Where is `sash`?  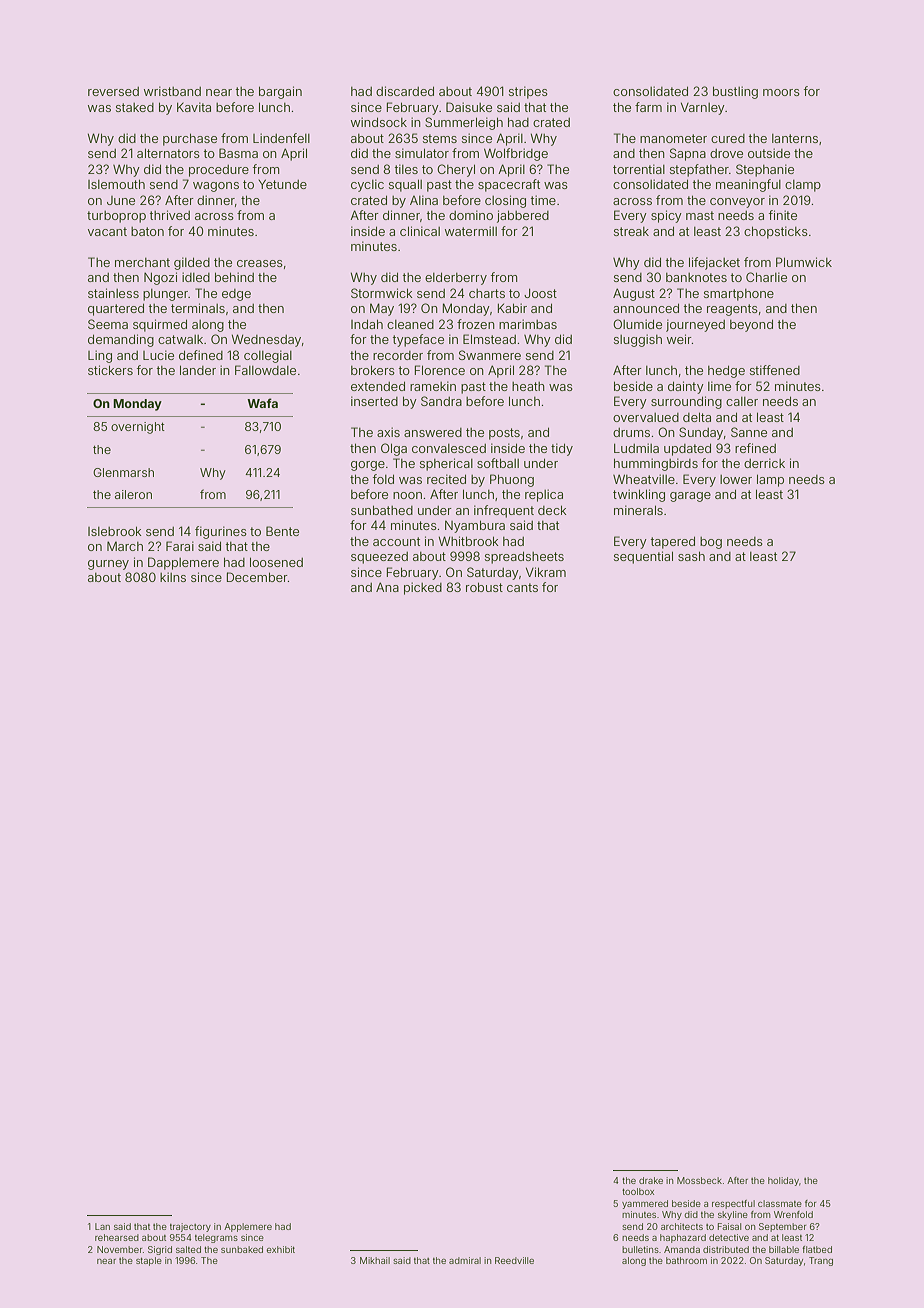 sash is located at coordinates (691, 556).
